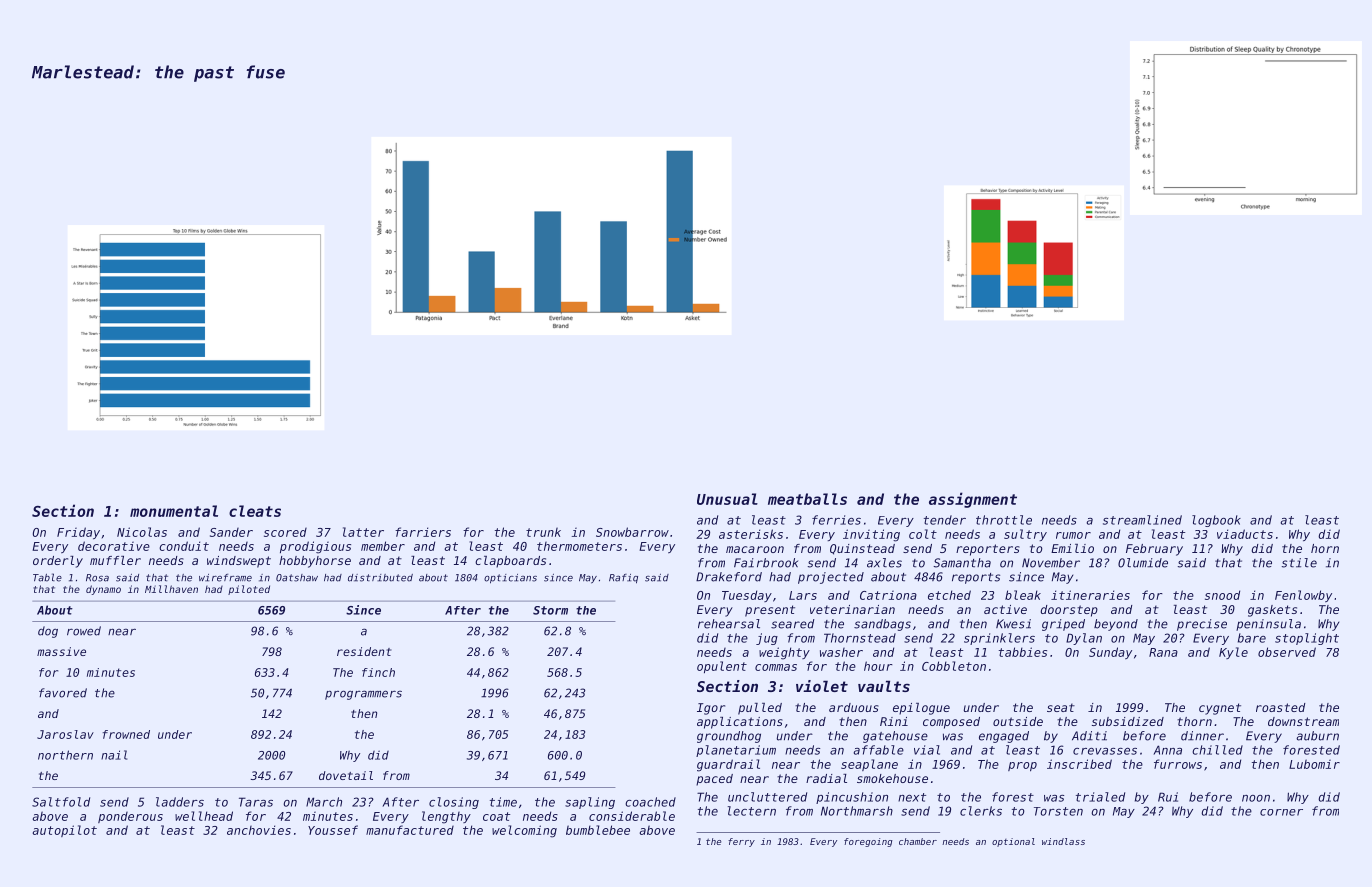 The height and width of the screenshot is (887, 1372). I want to click on applications, so click(740, 723).
